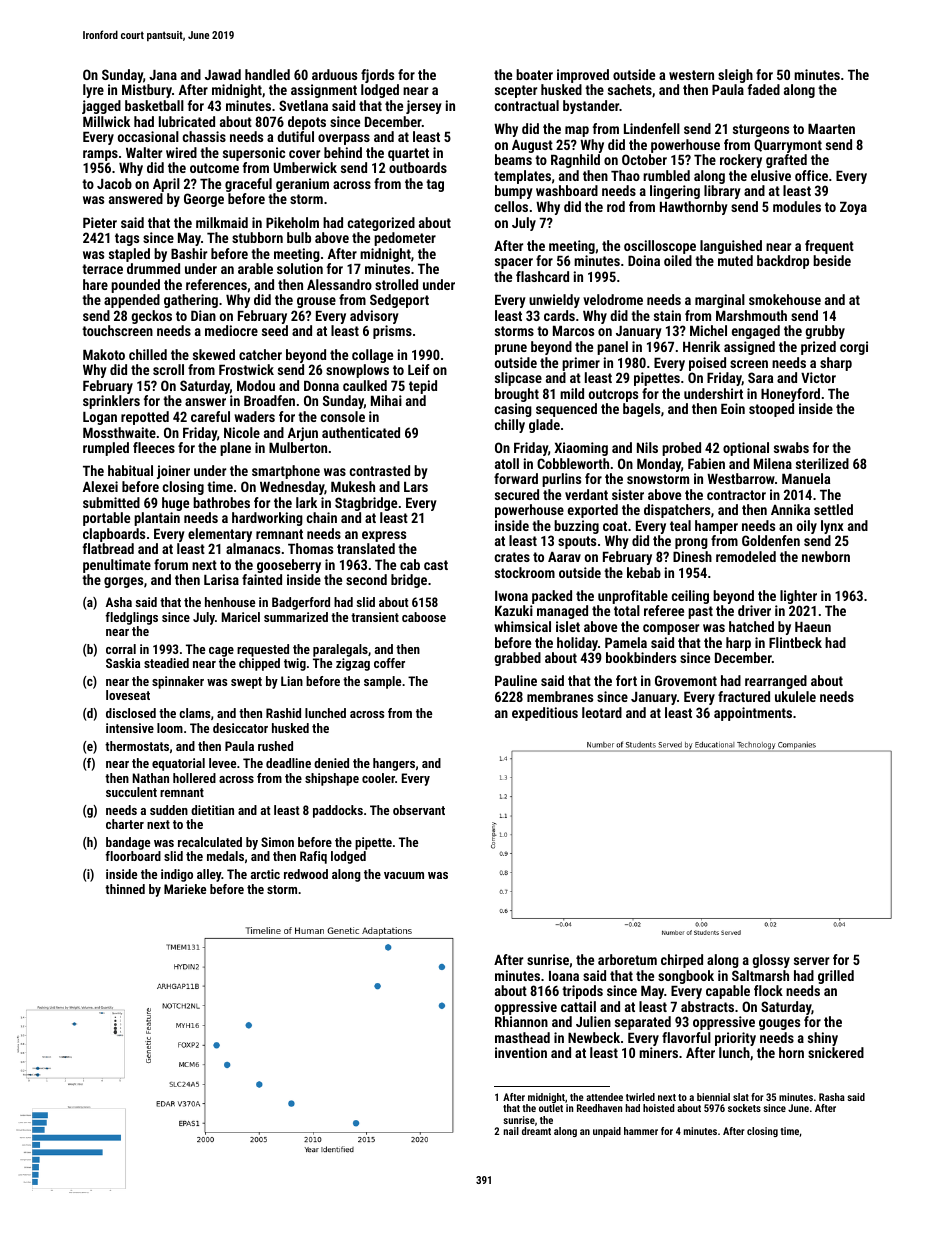 The image size is (952, 1233). Describe the element at coordinates (163, 75) in the screenshot. I see `Jana` at that location.
